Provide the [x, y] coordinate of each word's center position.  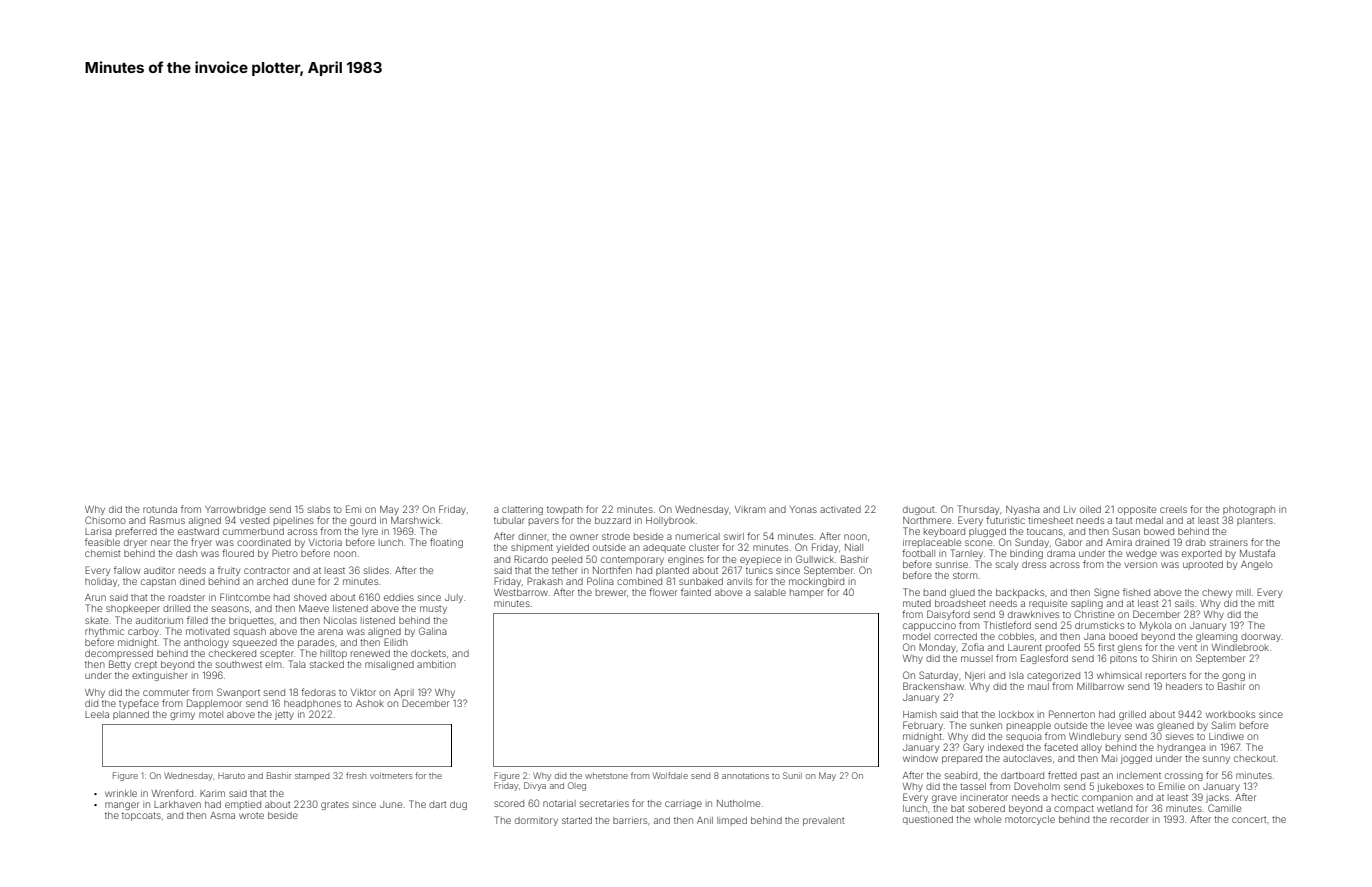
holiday [101, 582]
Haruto [231, 776]
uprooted [1203, 565]
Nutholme [738, 803]
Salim [1223, 725]
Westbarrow [521, 592]
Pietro [285, 553]
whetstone [606, 776]
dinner [532, 536]
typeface [139, 704]
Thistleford [1007, 625]
